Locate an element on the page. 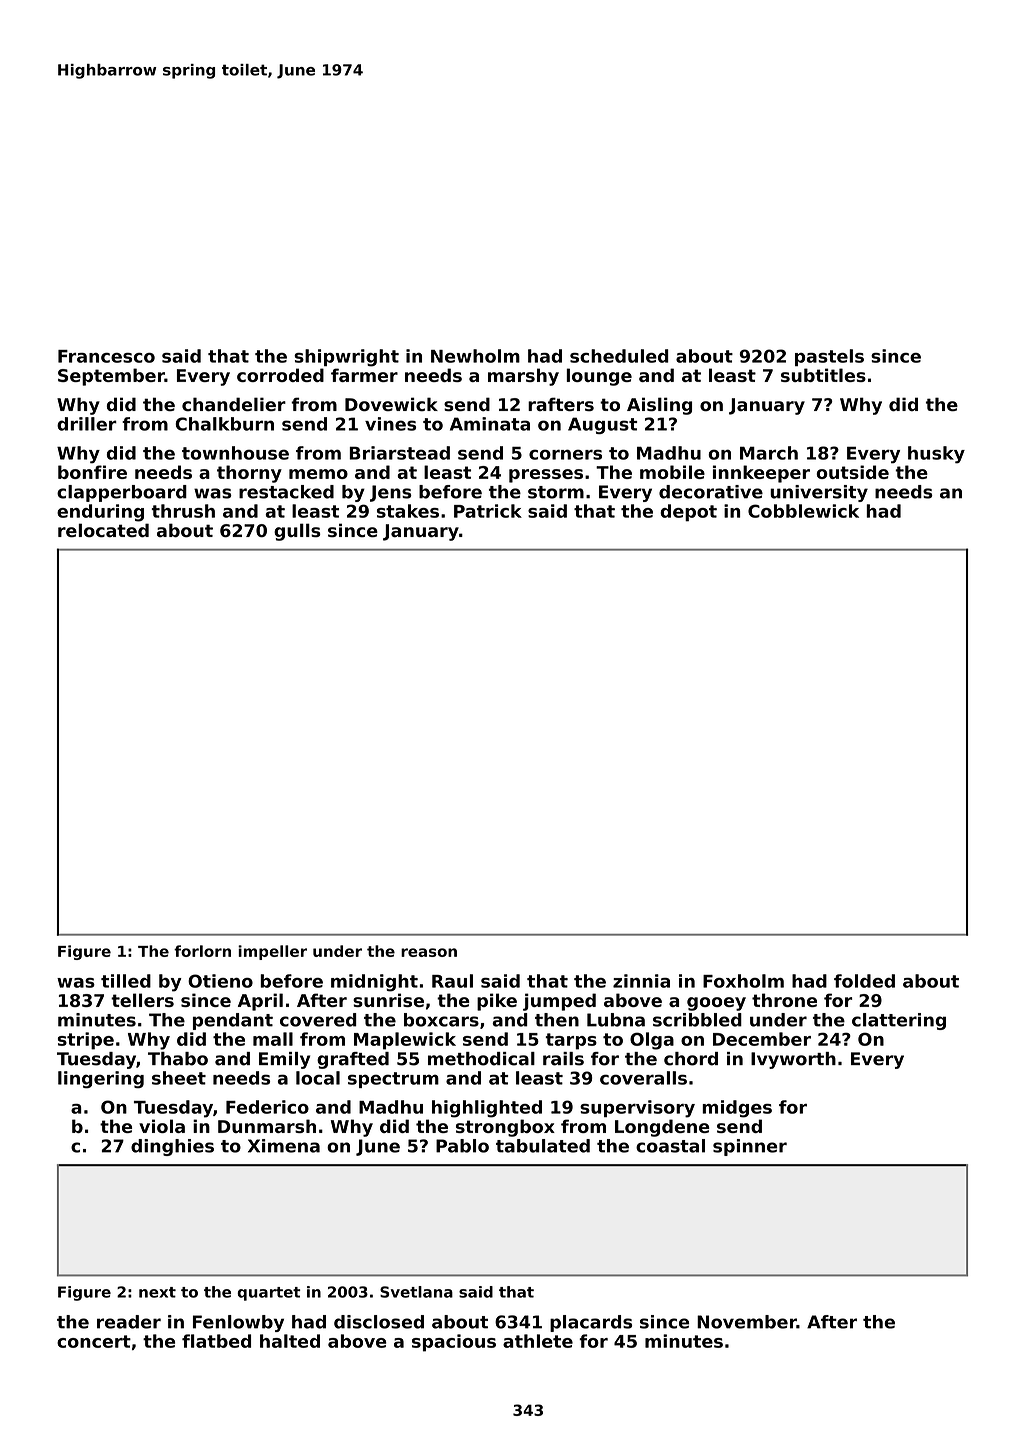 This page has height=1456, width=1025. university is located at coordinates (819, 493).
